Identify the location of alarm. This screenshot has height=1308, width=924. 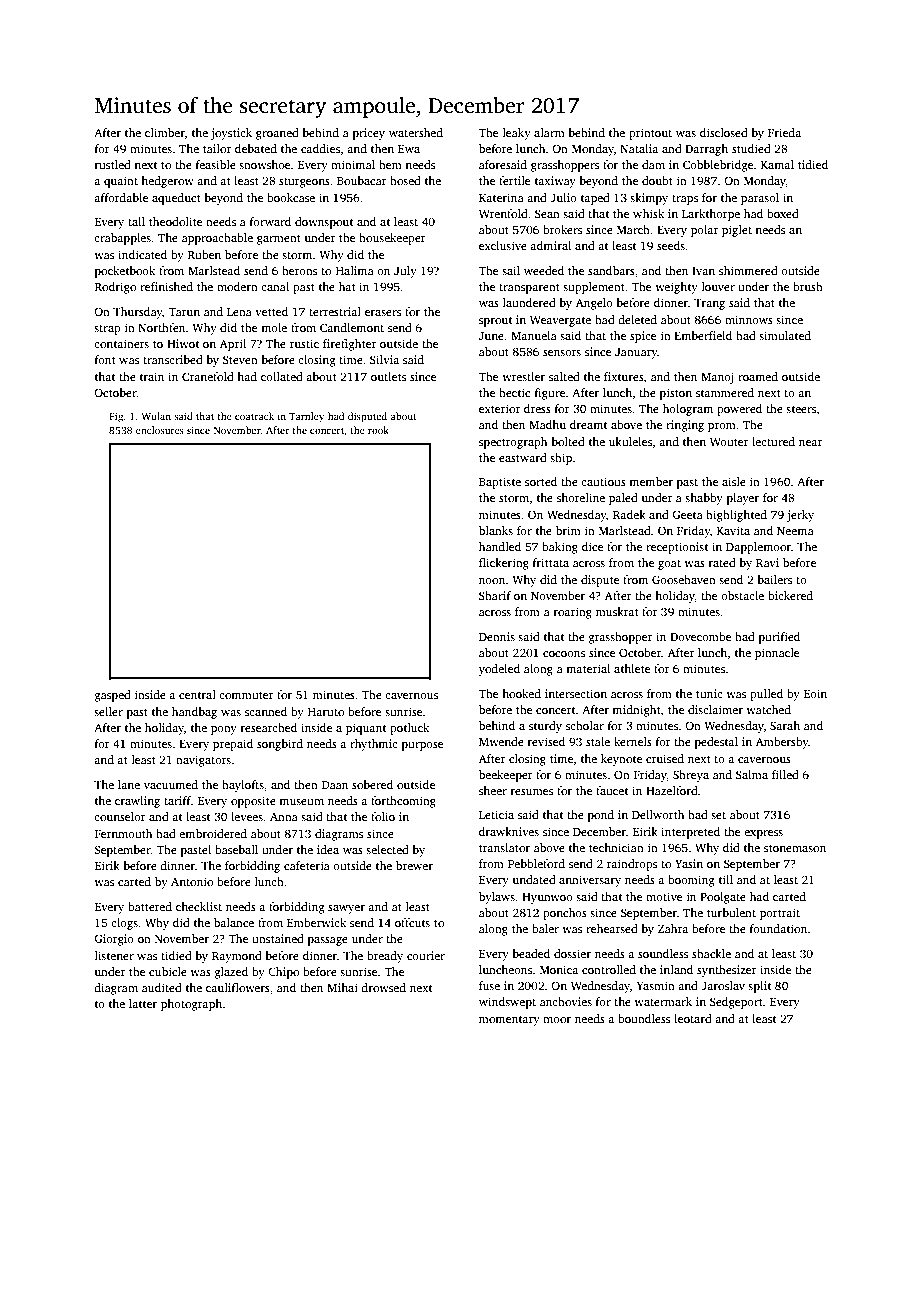
(549, 132).
